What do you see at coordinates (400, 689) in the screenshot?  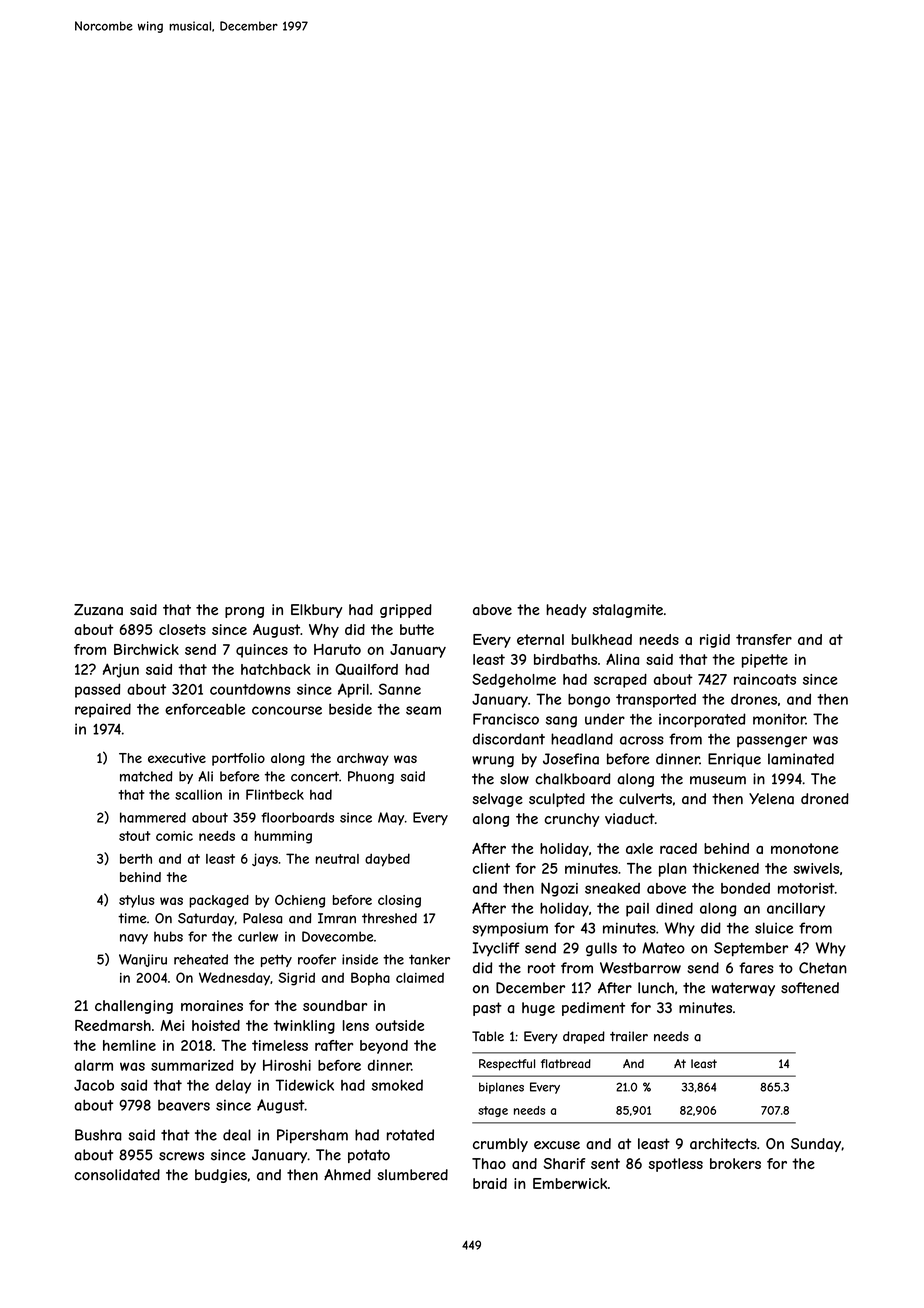 I see `Sanne` at bounding box center [400, 689].
